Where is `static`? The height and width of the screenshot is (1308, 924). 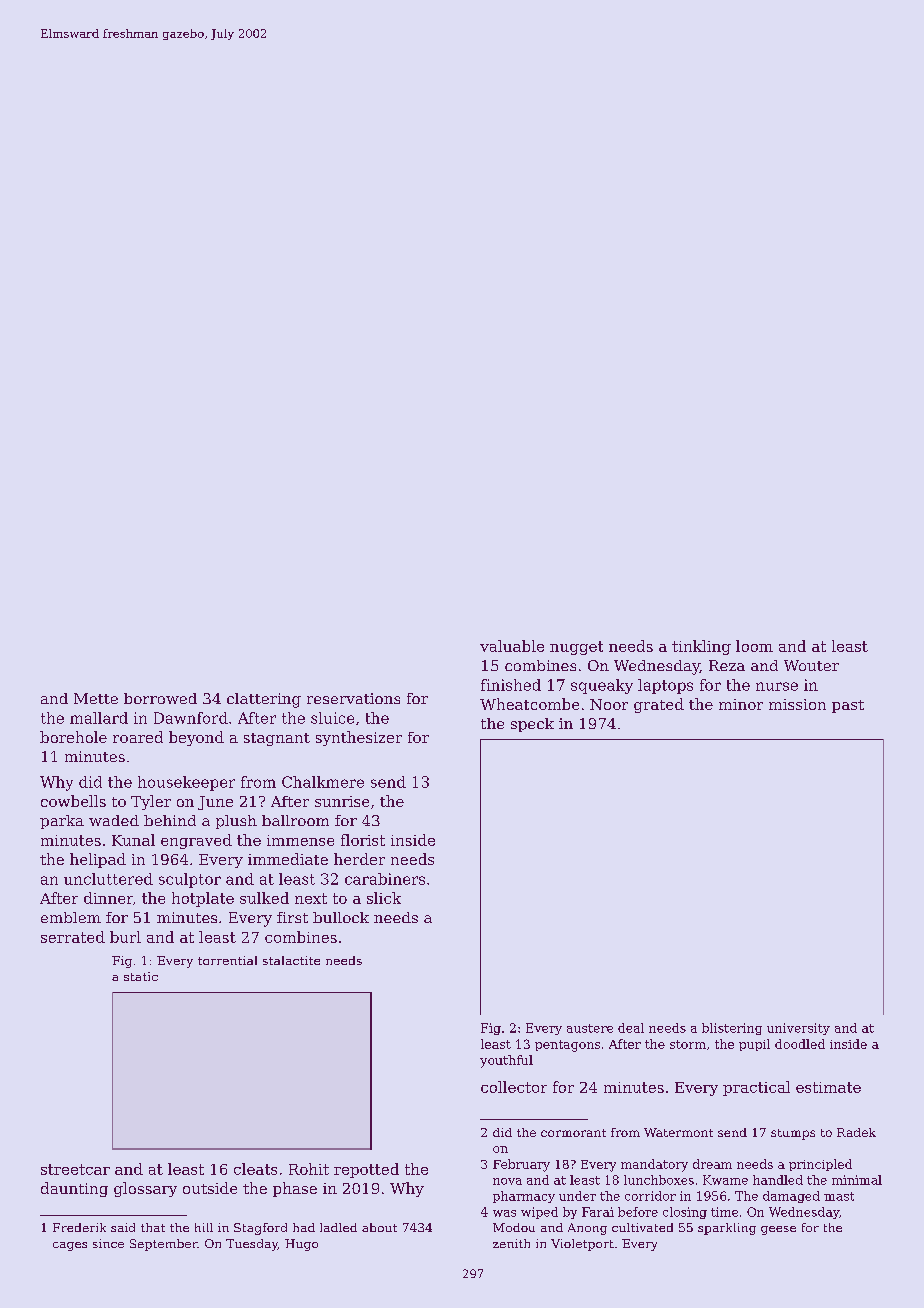
static is located at coordinates (141, 976).
